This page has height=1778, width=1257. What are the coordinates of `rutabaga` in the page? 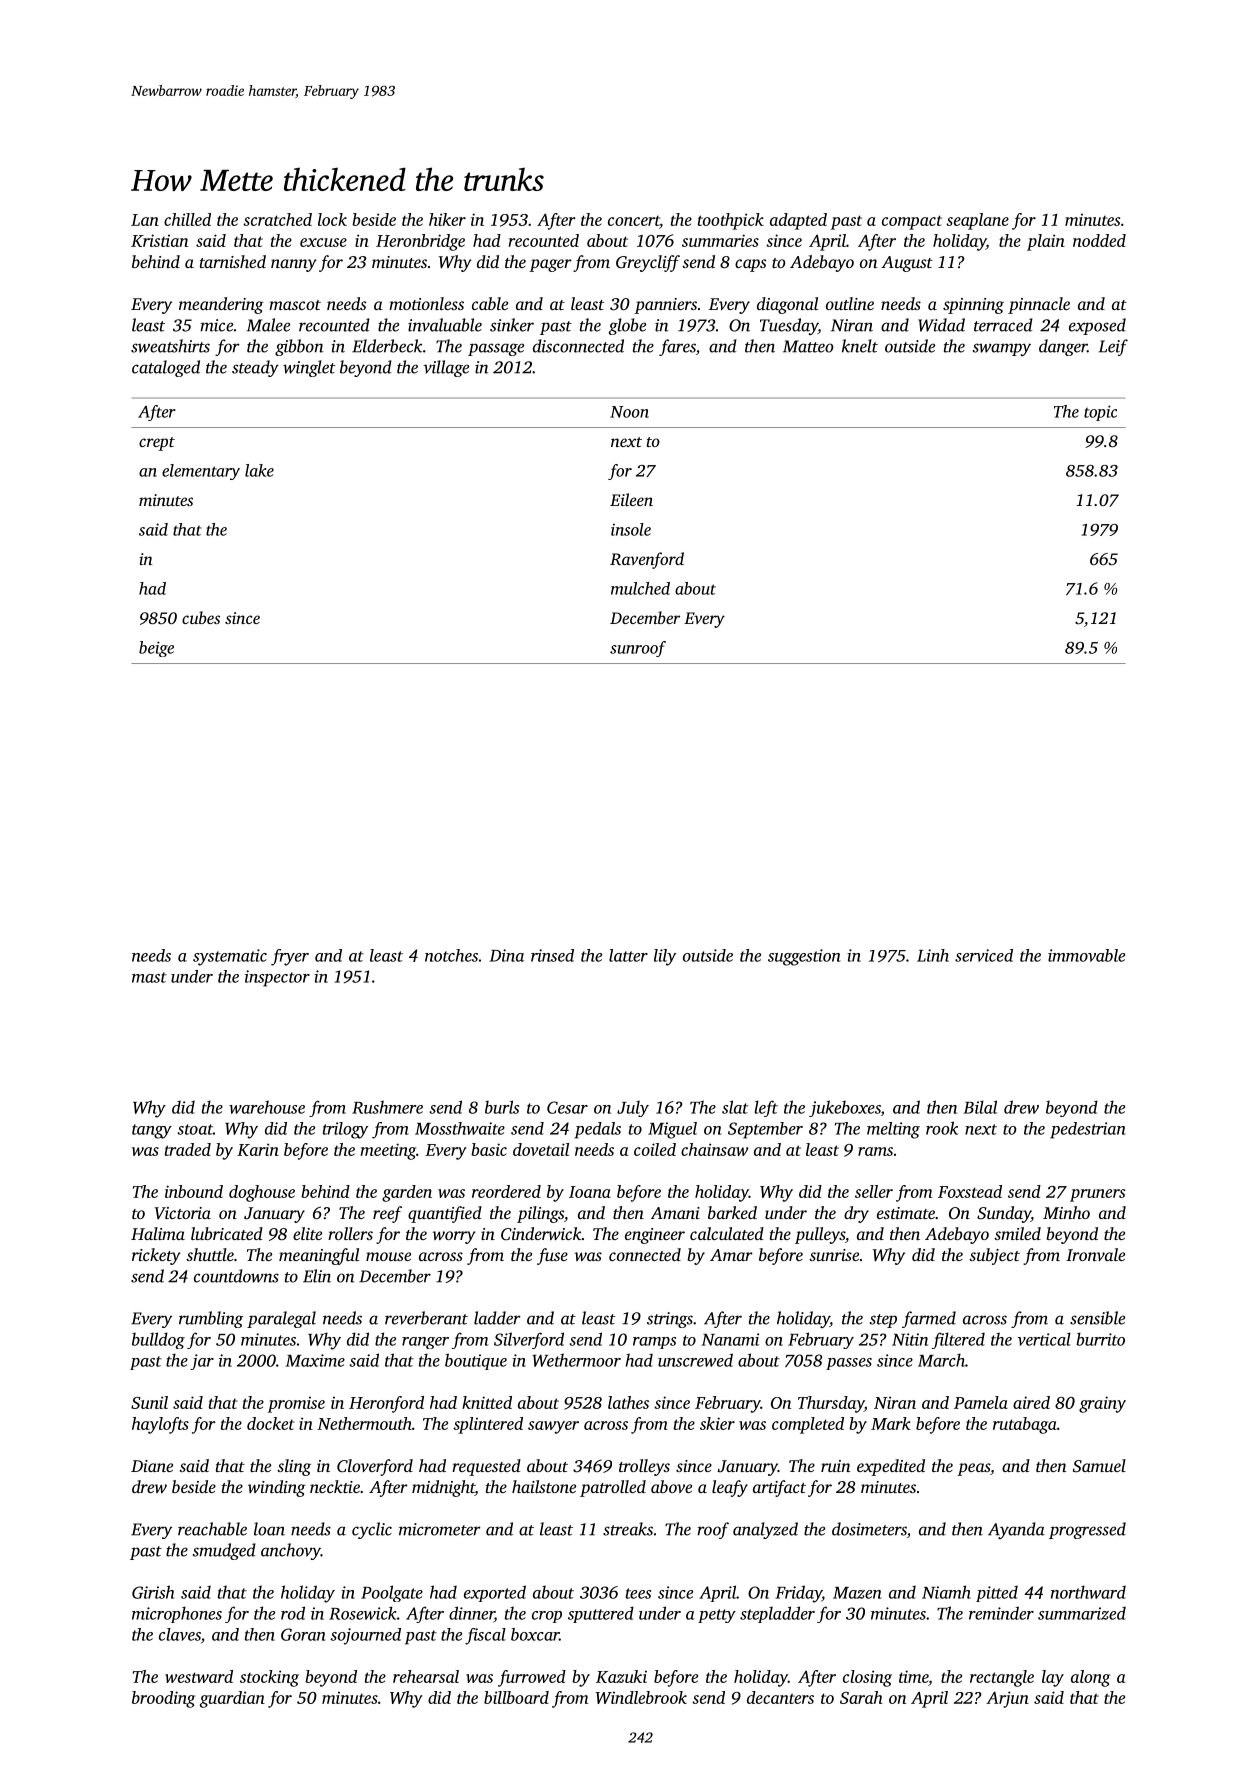 It's located at (1025, 1425).
